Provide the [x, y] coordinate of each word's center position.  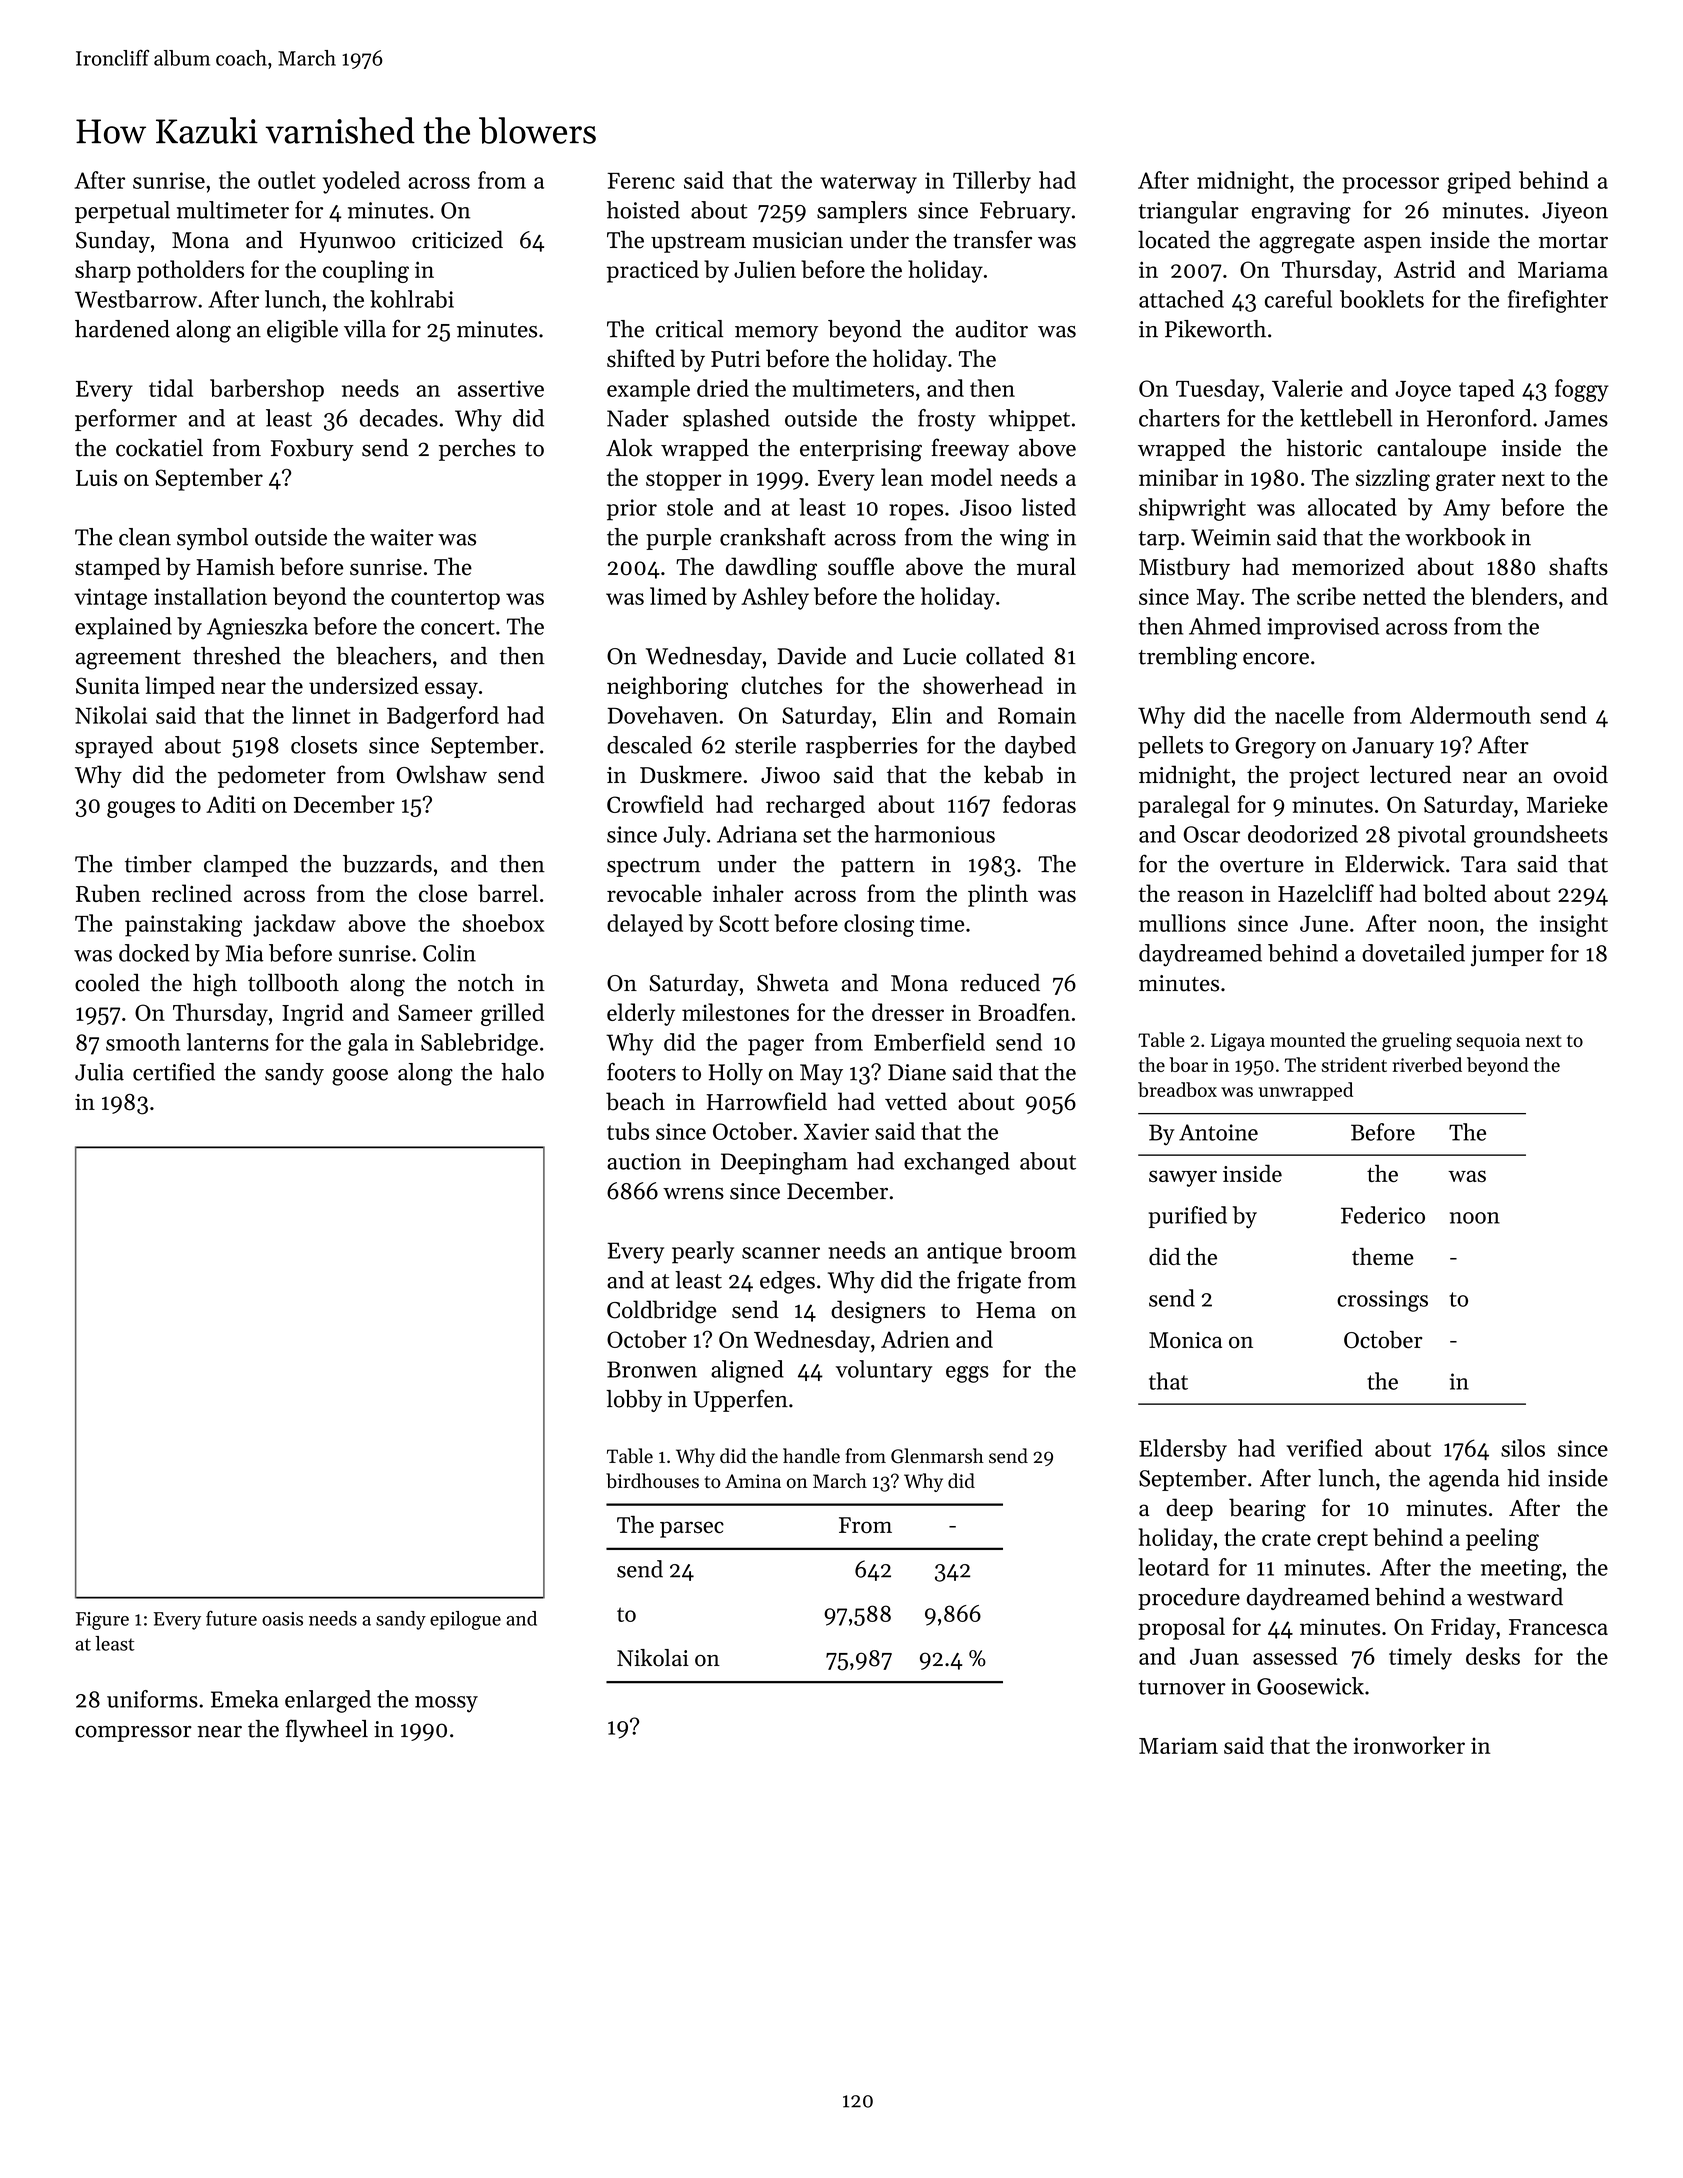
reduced [1000, 982]
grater [1466, 481]
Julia [99, 1072]
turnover [1182, 1687]
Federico [1383, 1215]
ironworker [1409, 1745]
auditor [991, 329]
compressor [133, 1734]
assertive [501, 388]
